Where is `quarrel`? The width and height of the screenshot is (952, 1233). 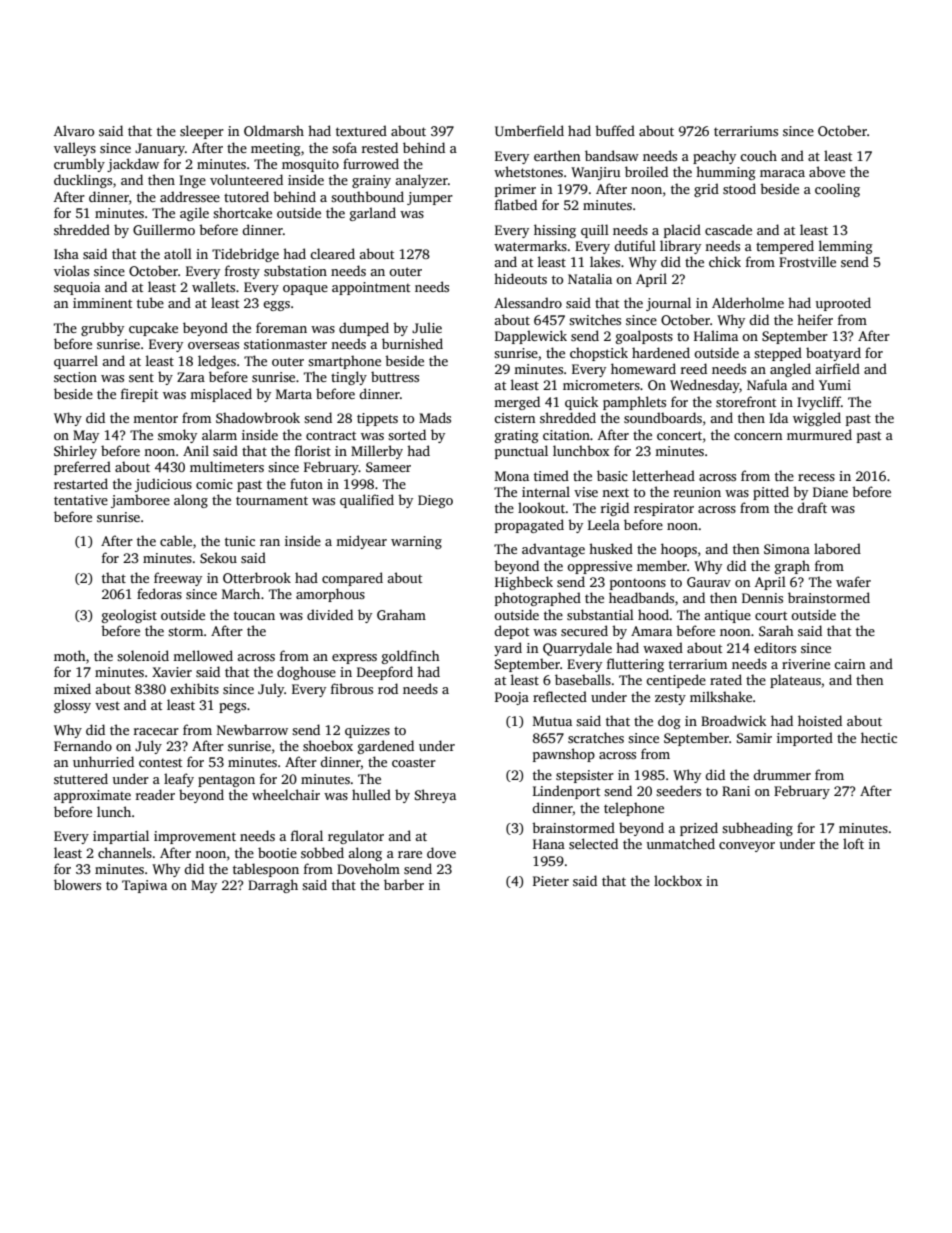
quarrel is located at coordinates (76, 362).
